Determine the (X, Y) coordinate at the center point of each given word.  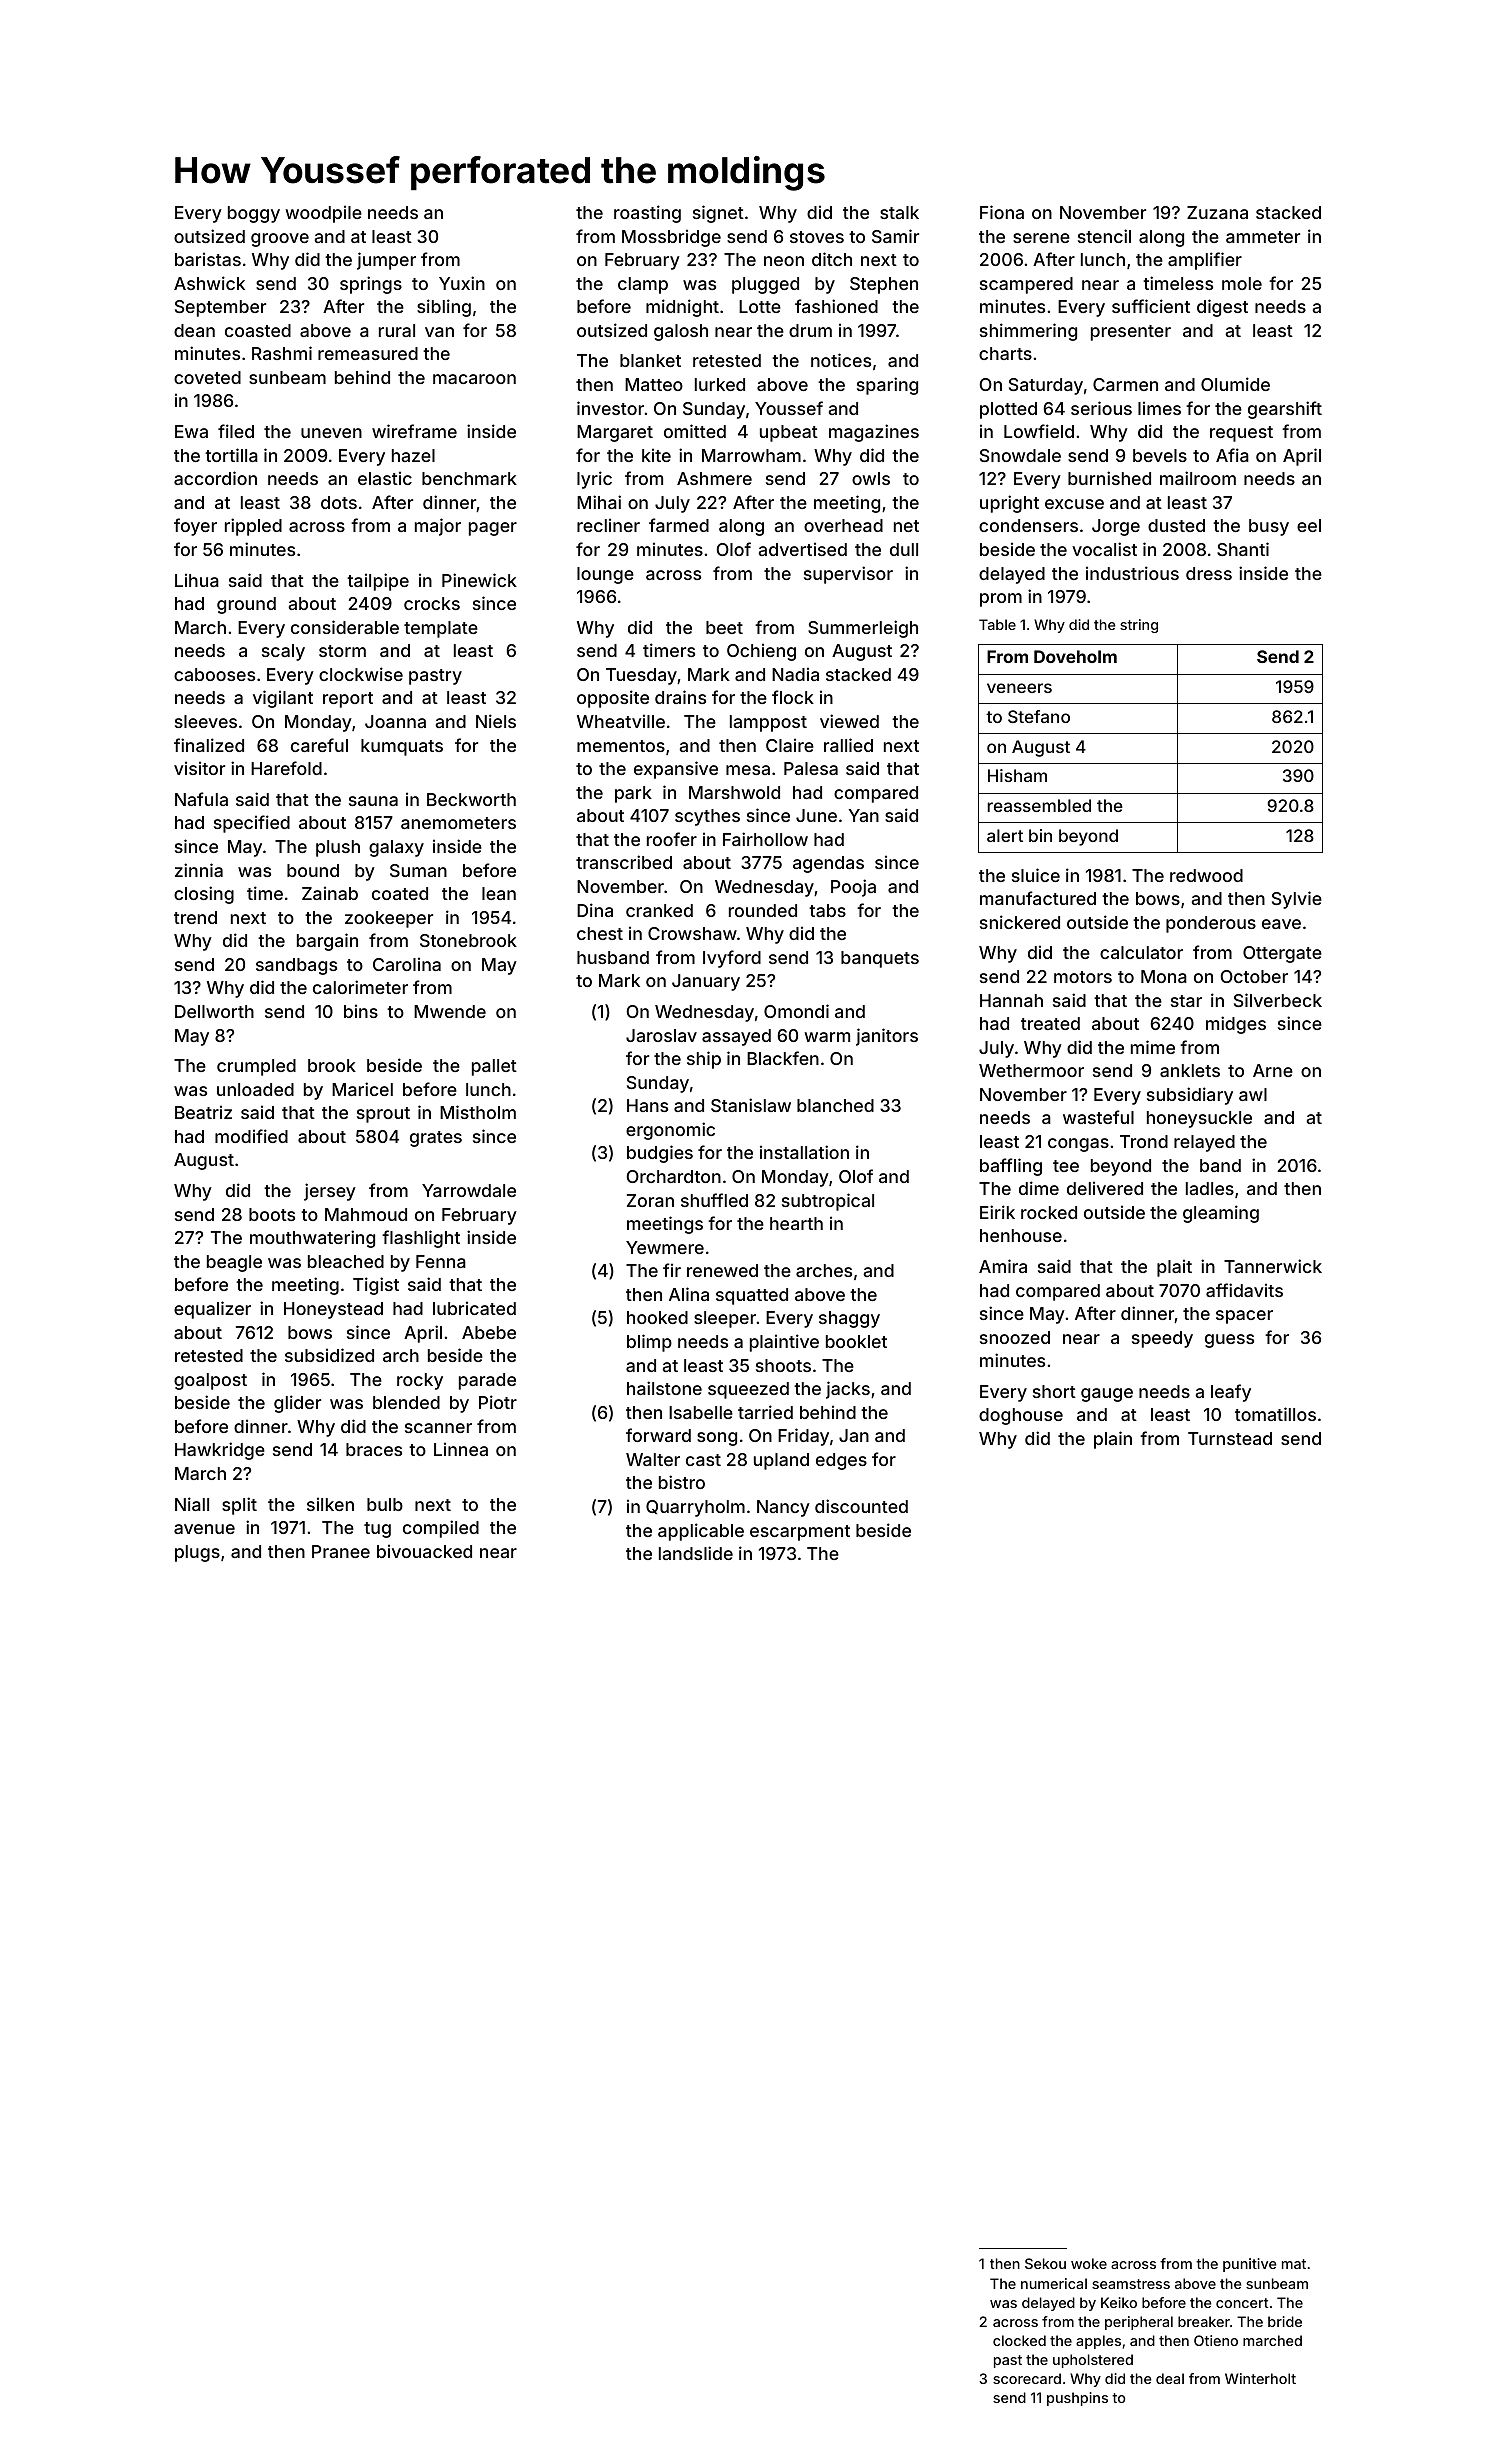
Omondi (796, 1011)
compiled (441, 1529)
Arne (1273, 1070)
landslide (696, 1553)
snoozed (1015, 1337)
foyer (195, 527)
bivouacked (424, 1551)
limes (1159, 408)
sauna (373, 801)
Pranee (341, 1551)
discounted (861, 1506)
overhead (843, 525)
